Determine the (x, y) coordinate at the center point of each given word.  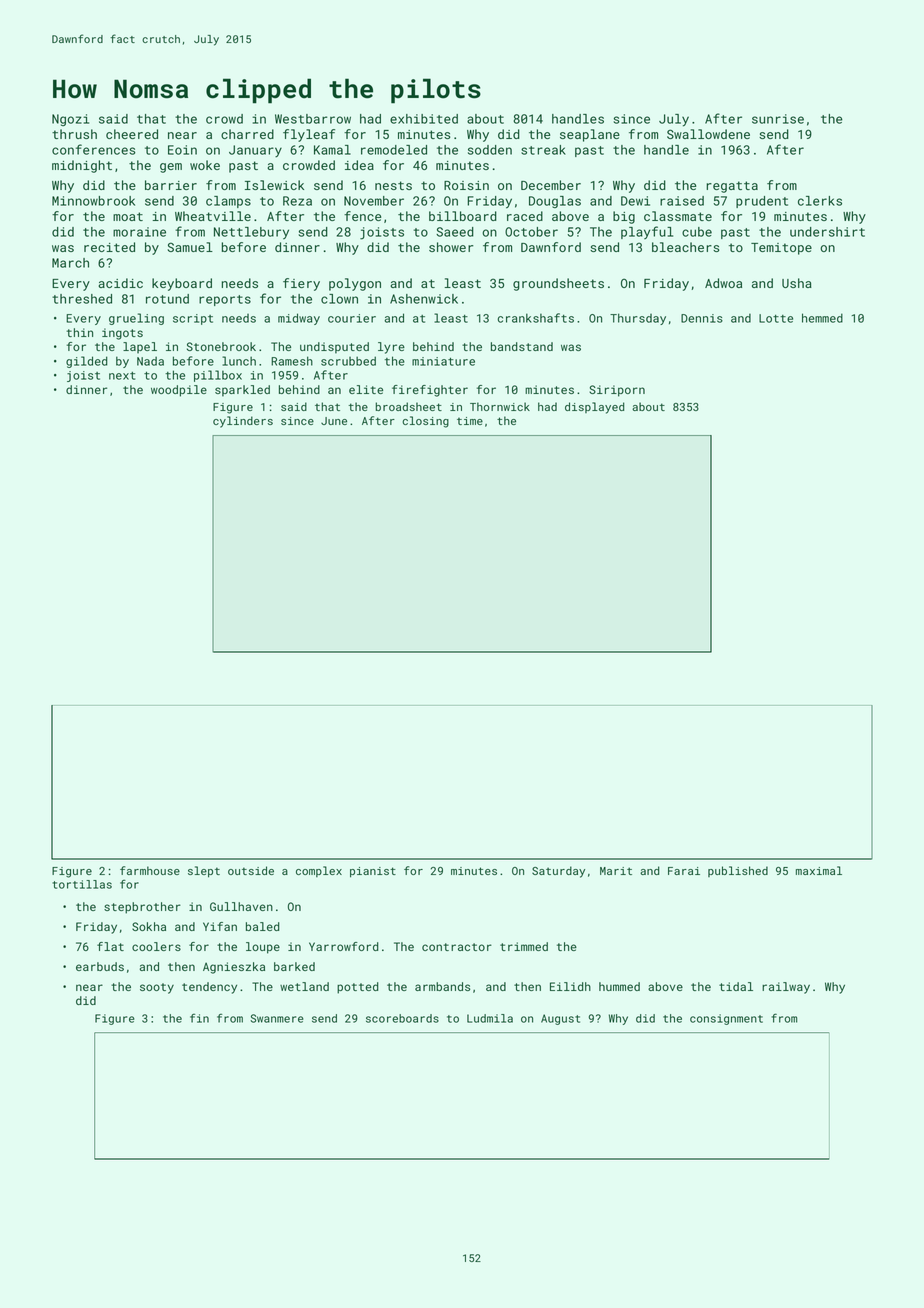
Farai (684, 871)
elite (366, 389)
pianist (373, 872)
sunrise (778, 119)
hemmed (822, 318)
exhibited (424, 119)
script (193, 319)
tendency (209, 988)
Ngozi (70, 120)
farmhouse (150, 870)
